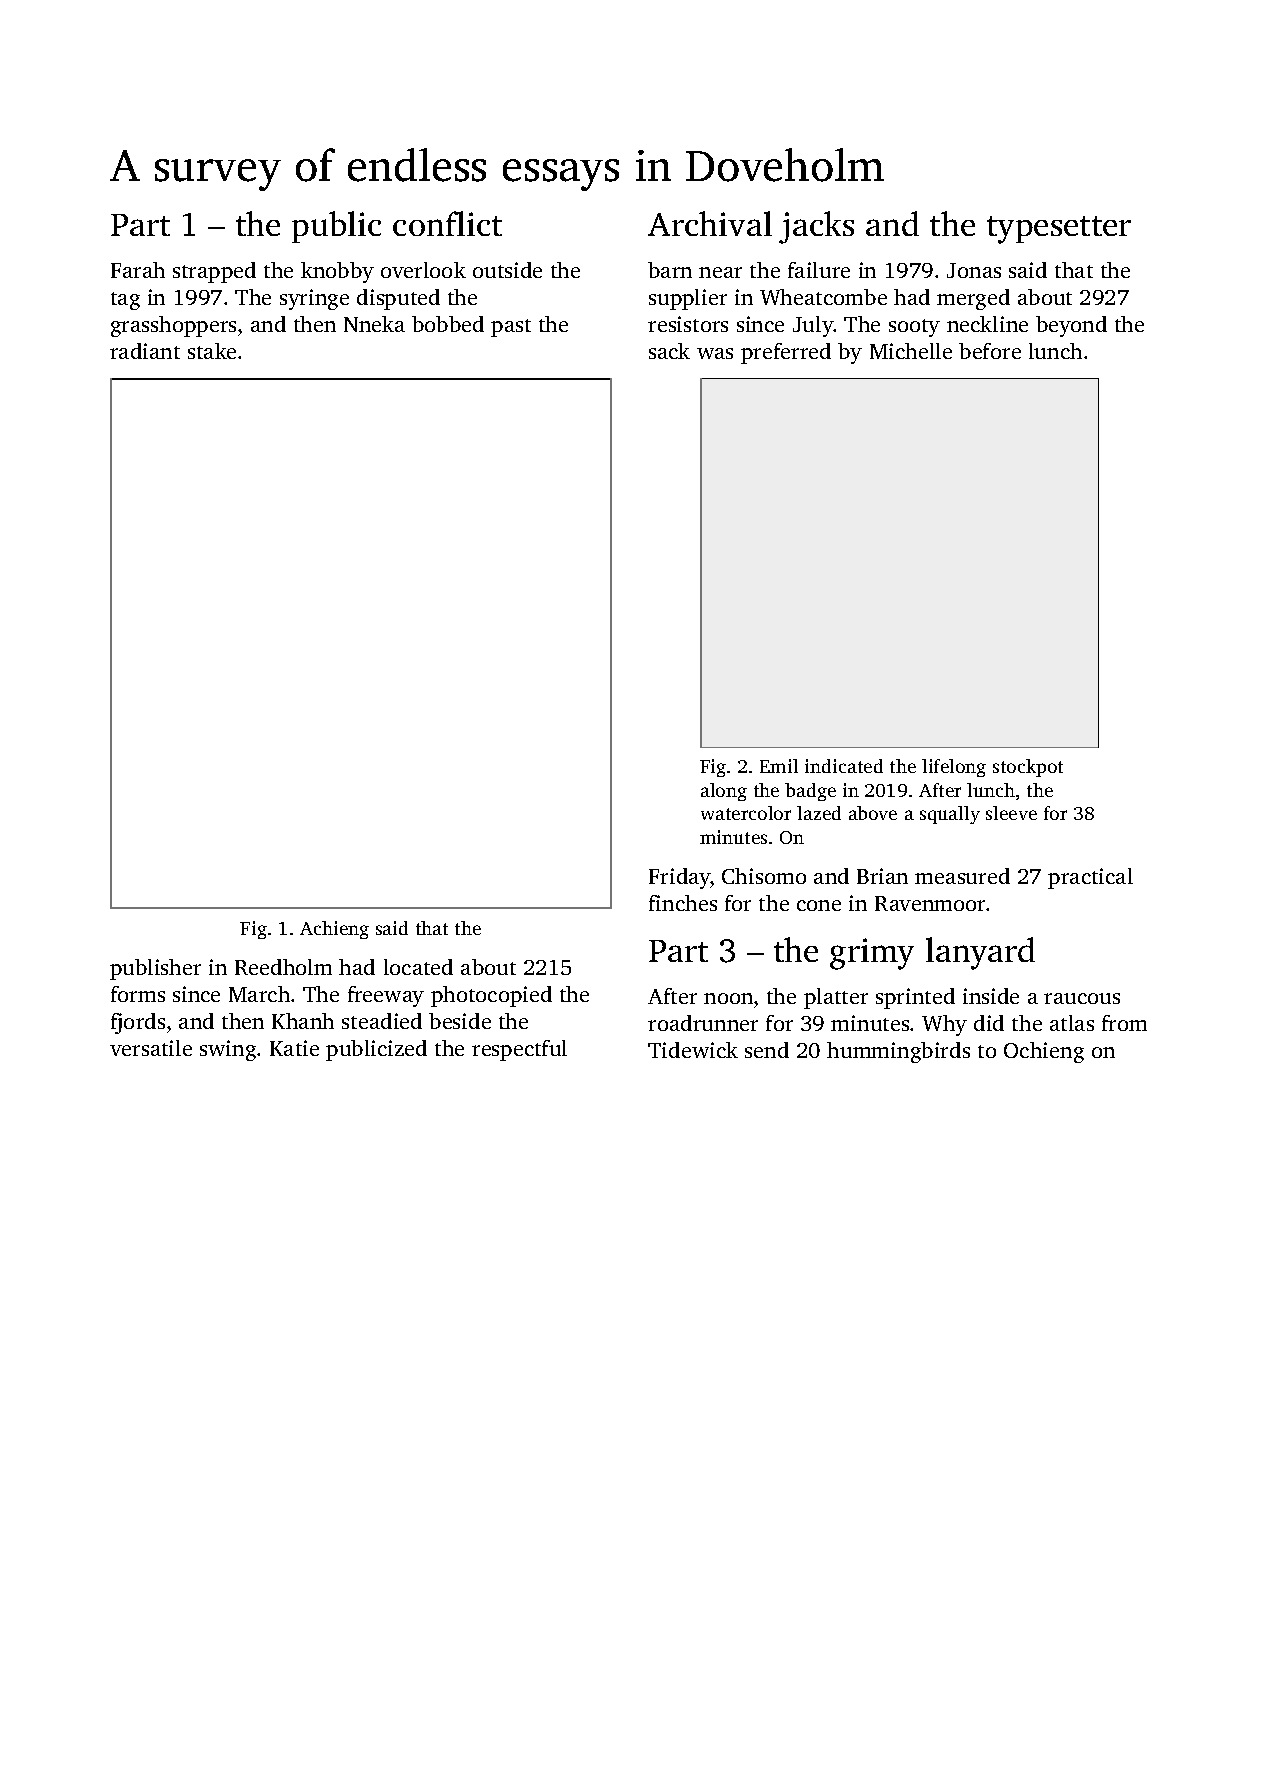 This page has width=1261, height=1784. Describe the element at coordinates (1071, 326) in the page. I see `beyond` at that location.
